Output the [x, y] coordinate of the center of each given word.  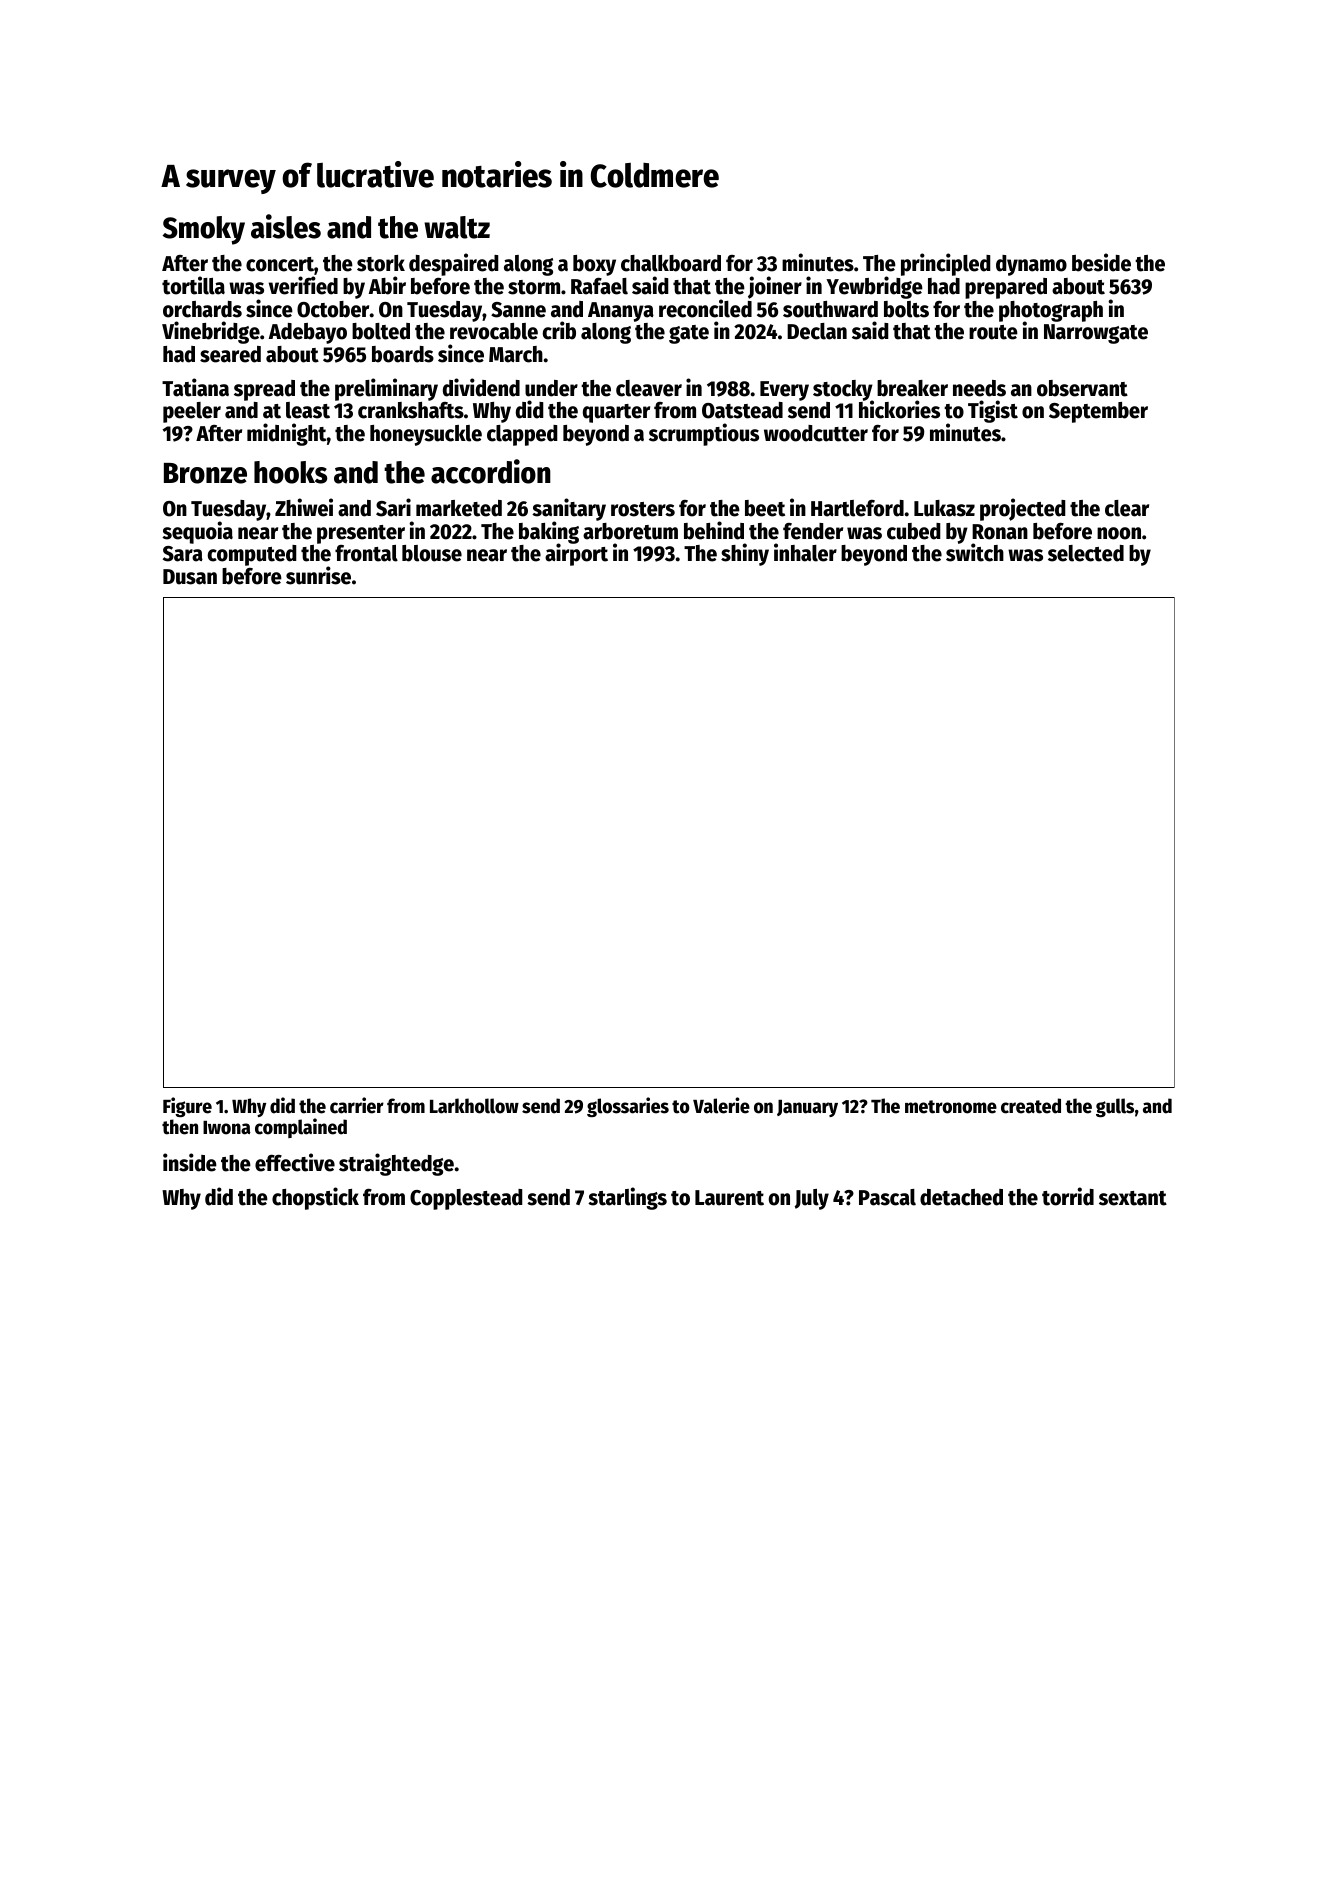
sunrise [318, 575]
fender [813, 531]
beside [1101, 262]
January [807, 1108]
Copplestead [466, 1199]
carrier [357, 1105]
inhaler [805, 552]
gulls [1115, 1107]
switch [975, 553]
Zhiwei [304, 507]
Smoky [204, 230]
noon [1119, 533]
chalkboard [671, 263]
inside [190, 1162]
